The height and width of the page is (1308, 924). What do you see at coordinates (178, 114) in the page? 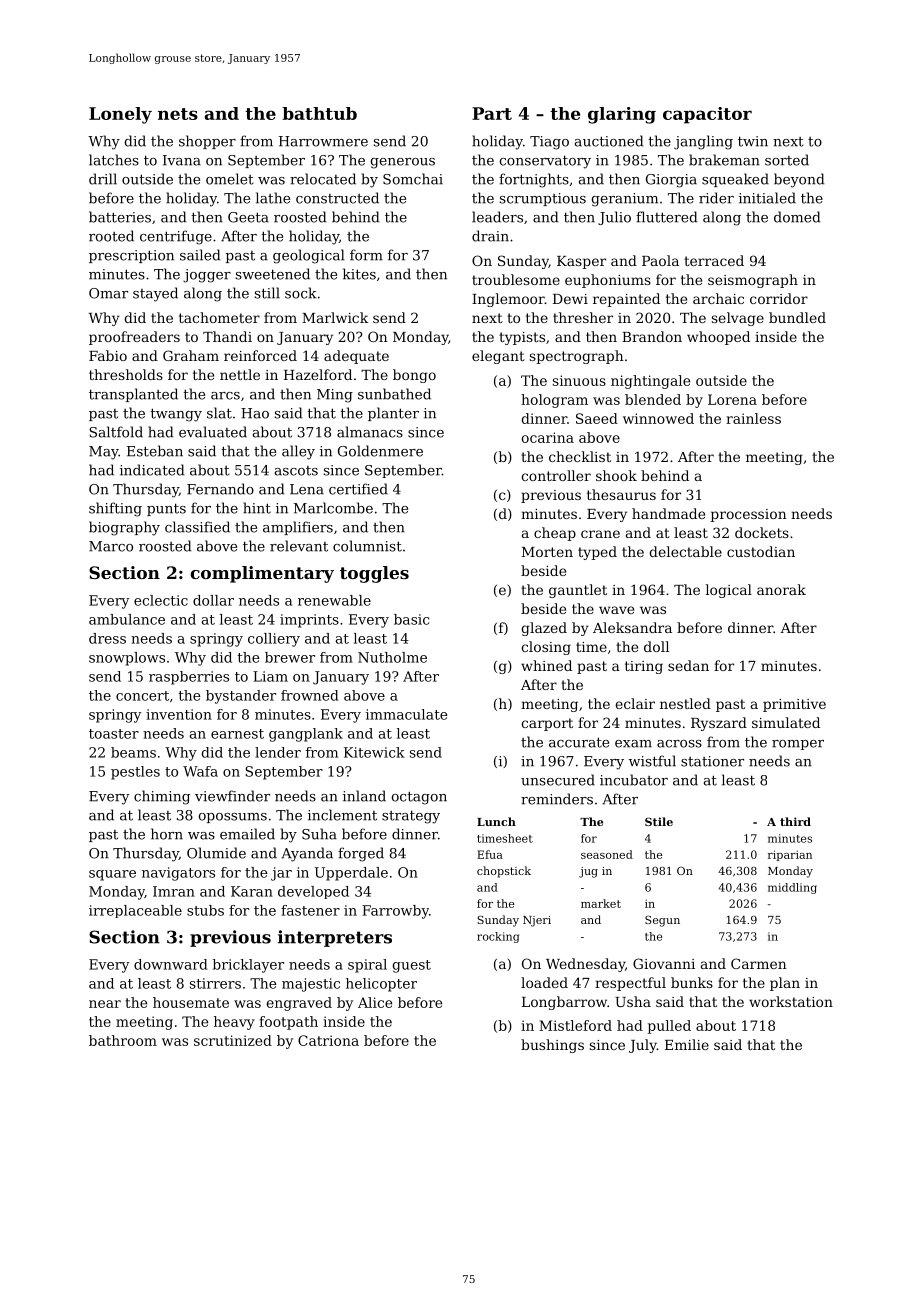
I see `nets` at bounding box center [178, 114].
